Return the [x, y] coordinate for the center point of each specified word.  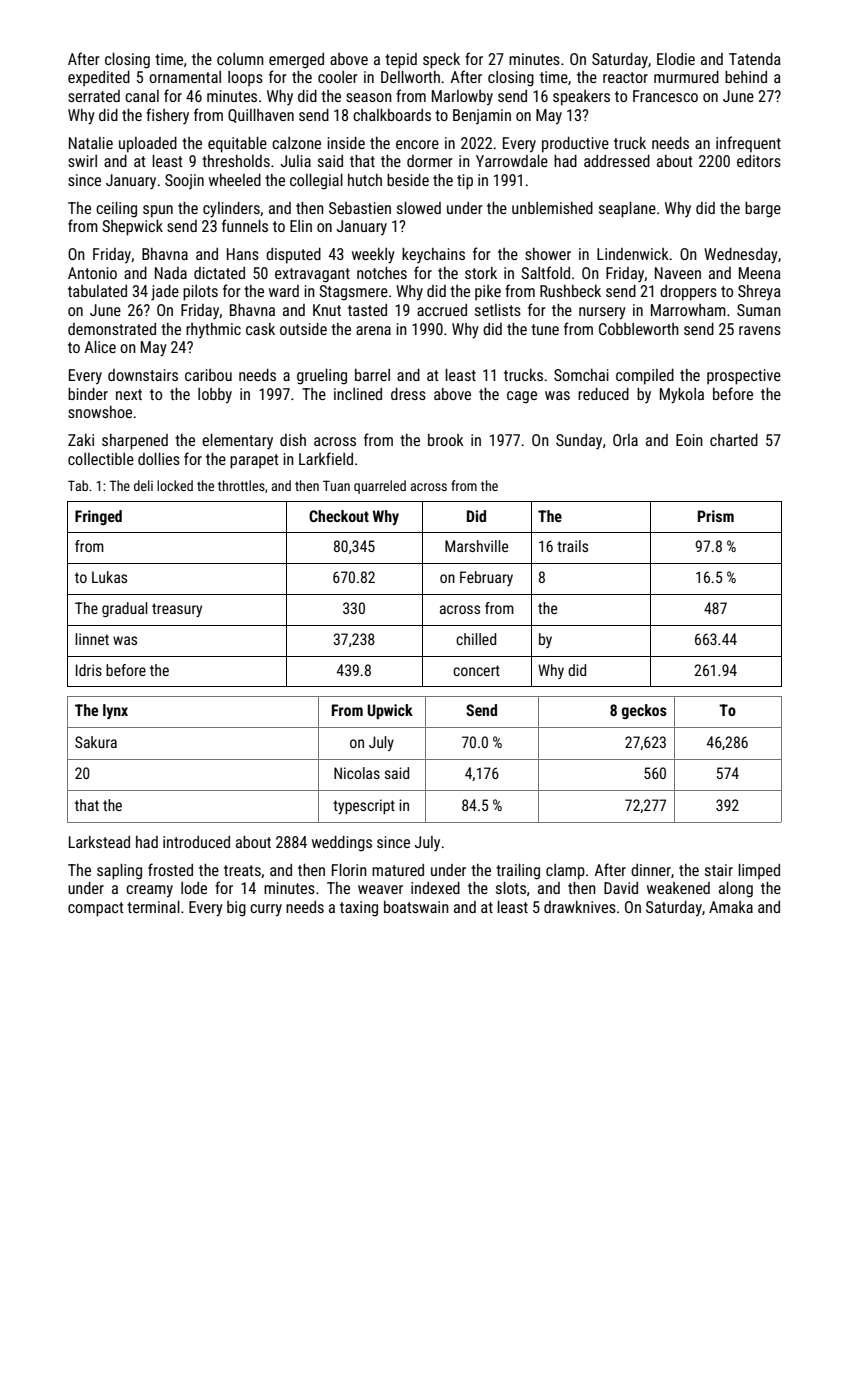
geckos [644, 711]
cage [522, 397]
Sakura [96, 742]
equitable [237, 145]
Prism [716, 516]
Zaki [81, 440]
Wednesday [741, 256]
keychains [433, 255]
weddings [342, 844]
